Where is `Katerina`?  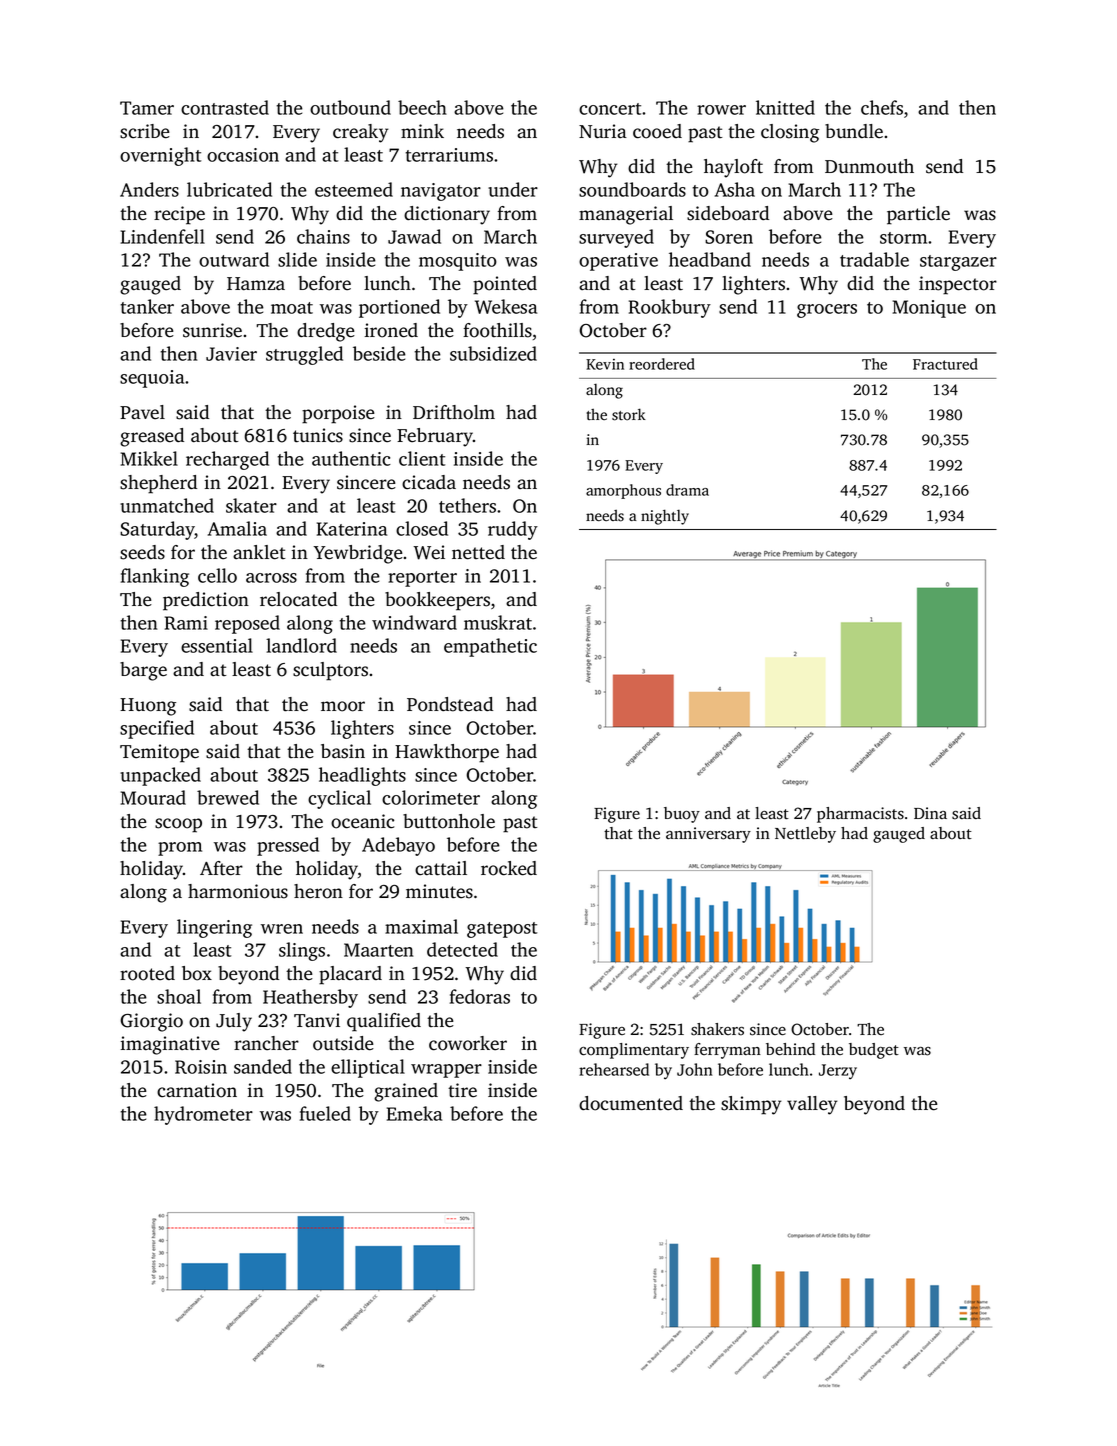 Katerina is located at coordinates (352, 529).
